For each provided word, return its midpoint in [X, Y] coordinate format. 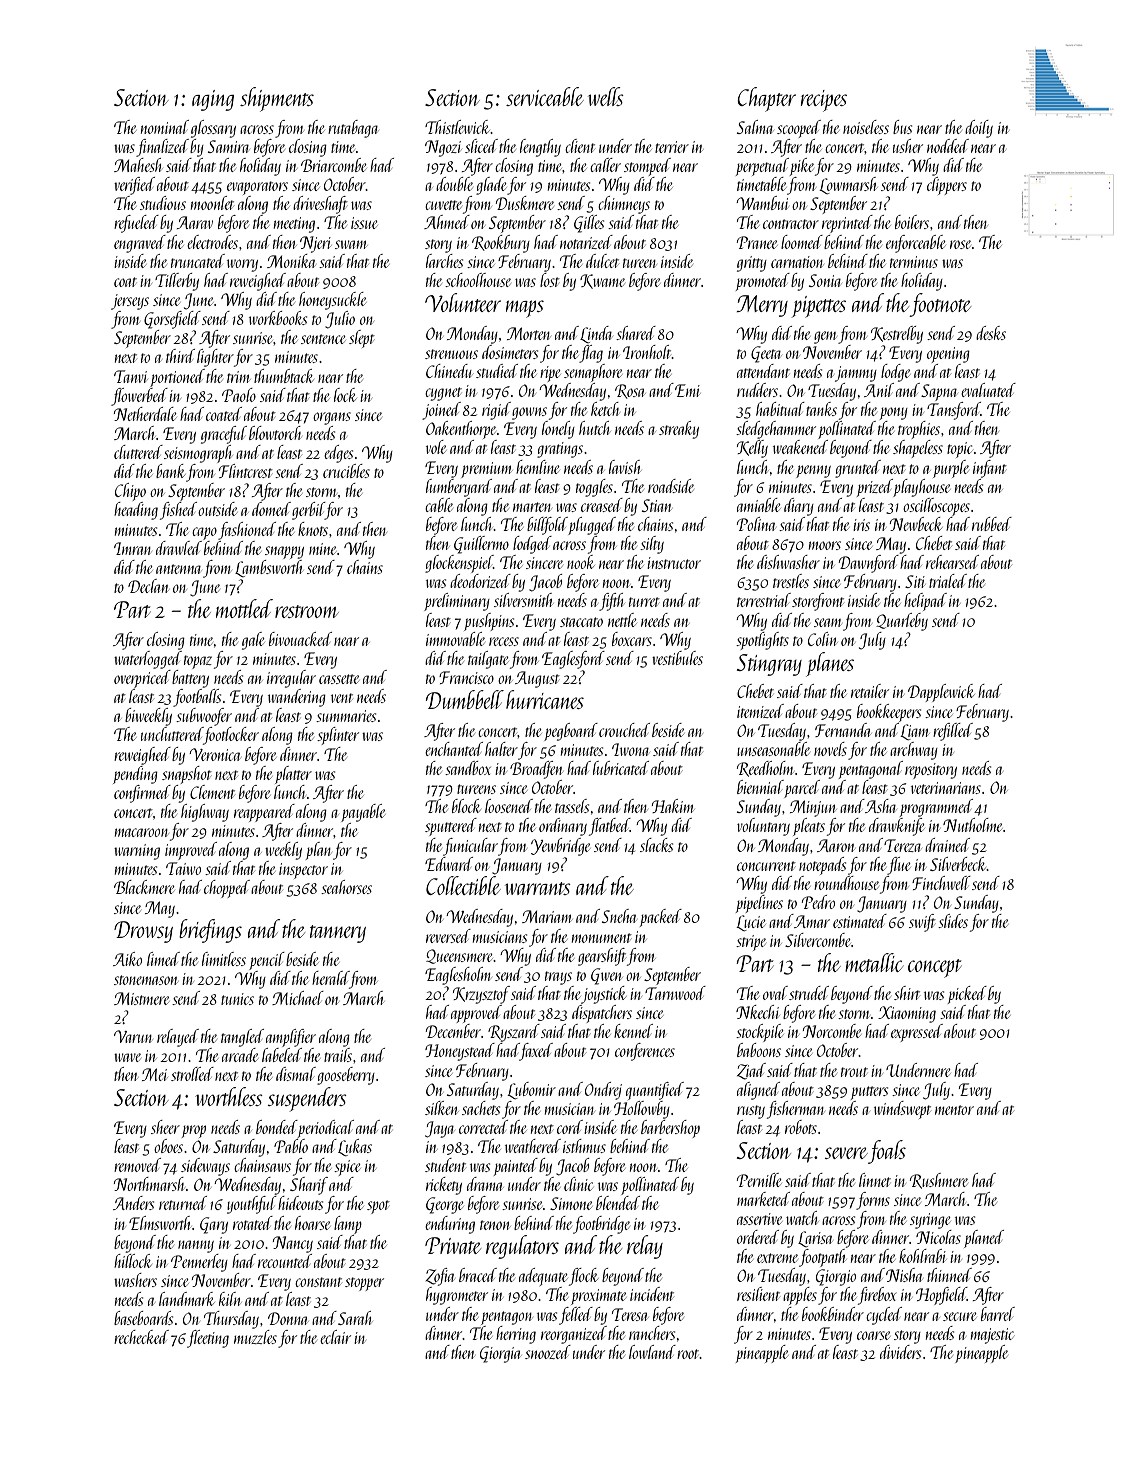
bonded [277, 1127]
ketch [605, 409]
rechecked [141, 1337]
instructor [674, 563]
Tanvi [131, 376]
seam [828, 622]
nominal [165, 127]
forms [873, 1201]
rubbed [992, 524]
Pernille [759, 1180]
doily [979, 129]
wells [606, 96]
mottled [244, 608]
